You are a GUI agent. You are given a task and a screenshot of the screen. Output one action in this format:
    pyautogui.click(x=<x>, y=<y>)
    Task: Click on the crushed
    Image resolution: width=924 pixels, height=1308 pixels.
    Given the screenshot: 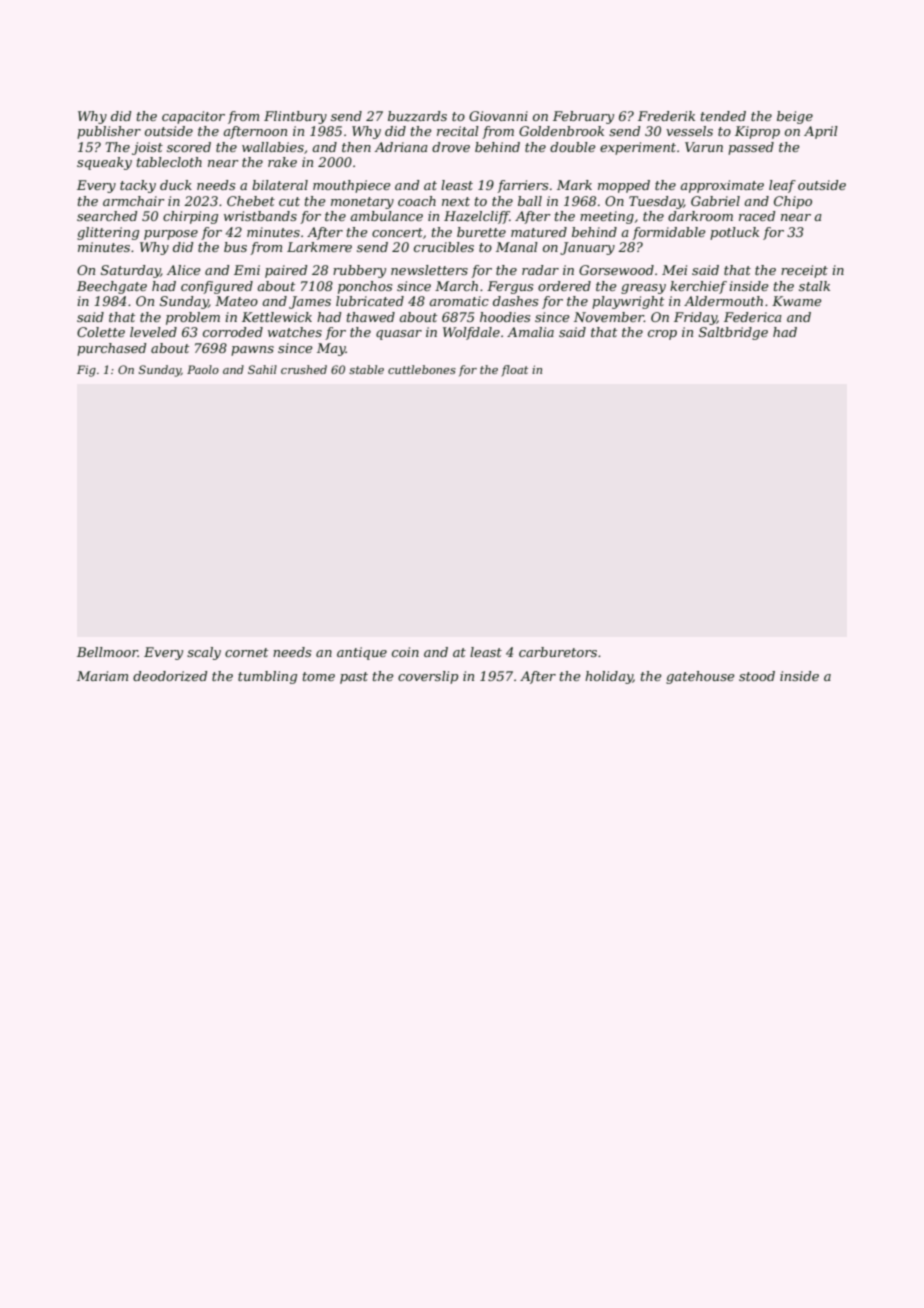 What is the action you would take?
    pyautogui.click(x=304, y=369)
